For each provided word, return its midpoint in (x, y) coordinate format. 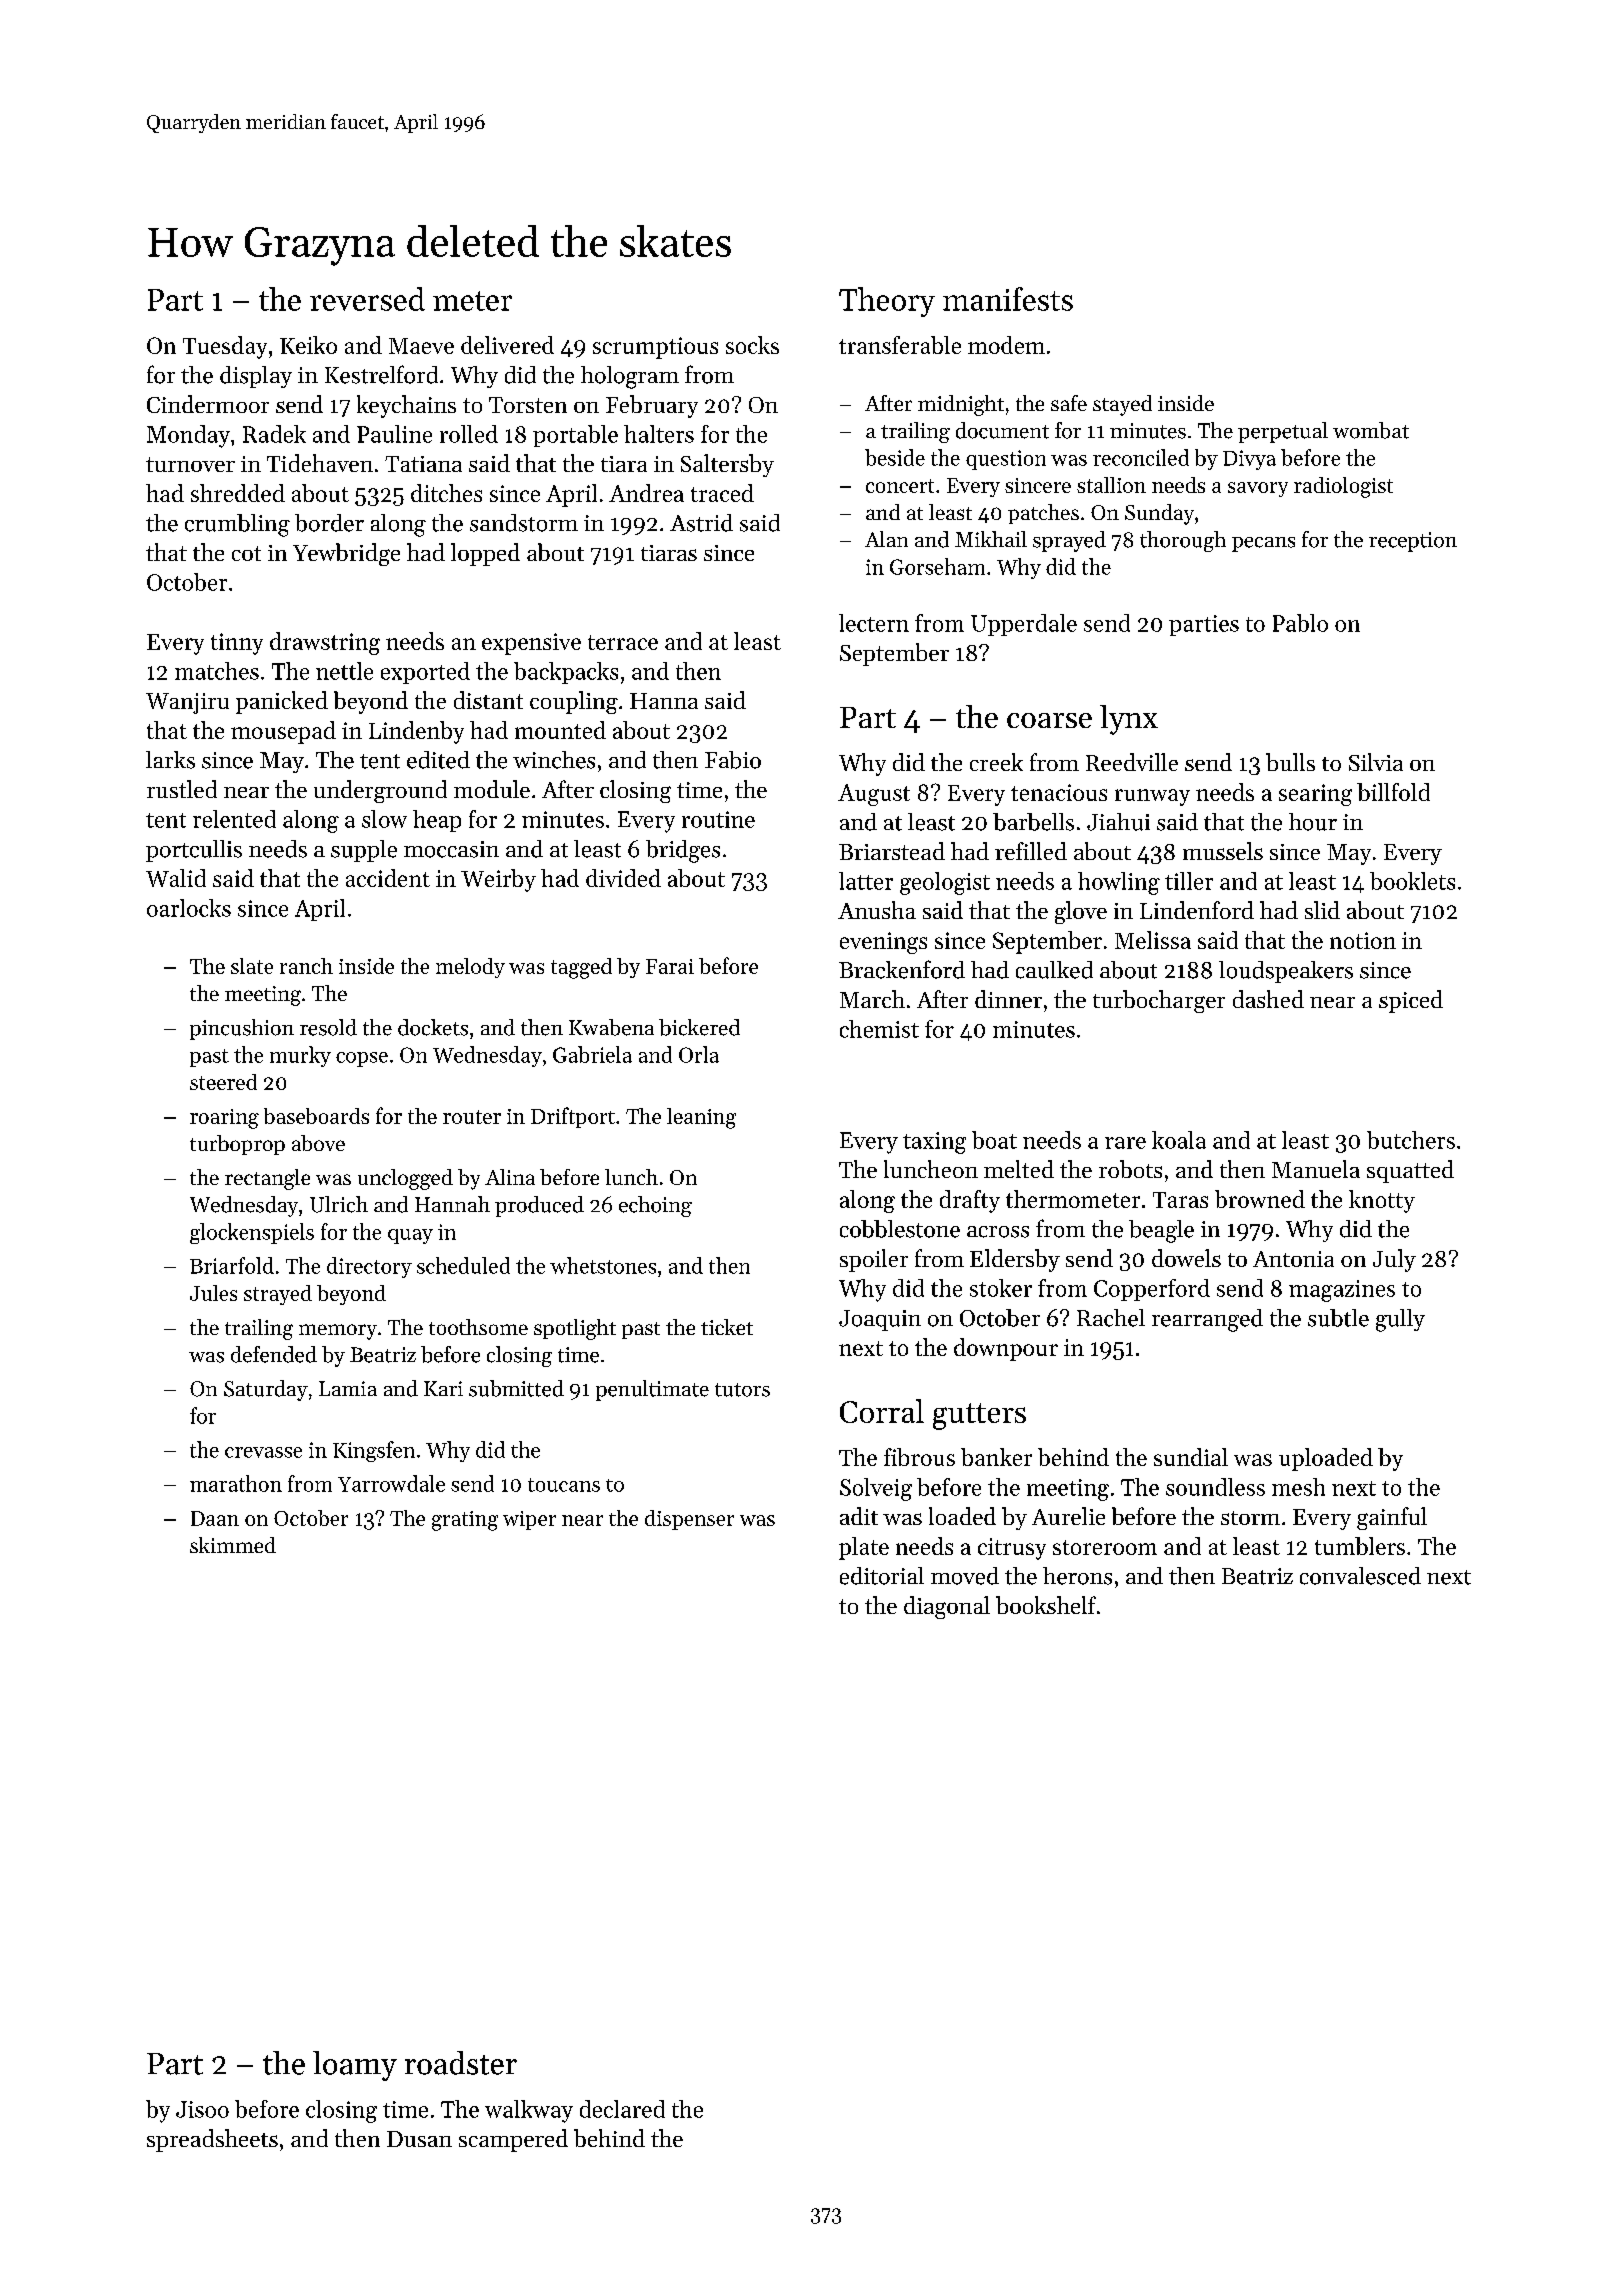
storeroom (1105, 1547)
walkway (529, 2111)
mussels (1223, 851)
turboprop (237, 1145)
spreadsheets (212, 2140)
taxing (934, 1143)
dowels (1186, 1258)
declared (622, 2109)
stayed (1122, 405)
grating (465, 1521)
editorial (882, 1576)
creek (996, 762)
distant (488, 700)
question (1006, 460)
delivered (507, 345)
